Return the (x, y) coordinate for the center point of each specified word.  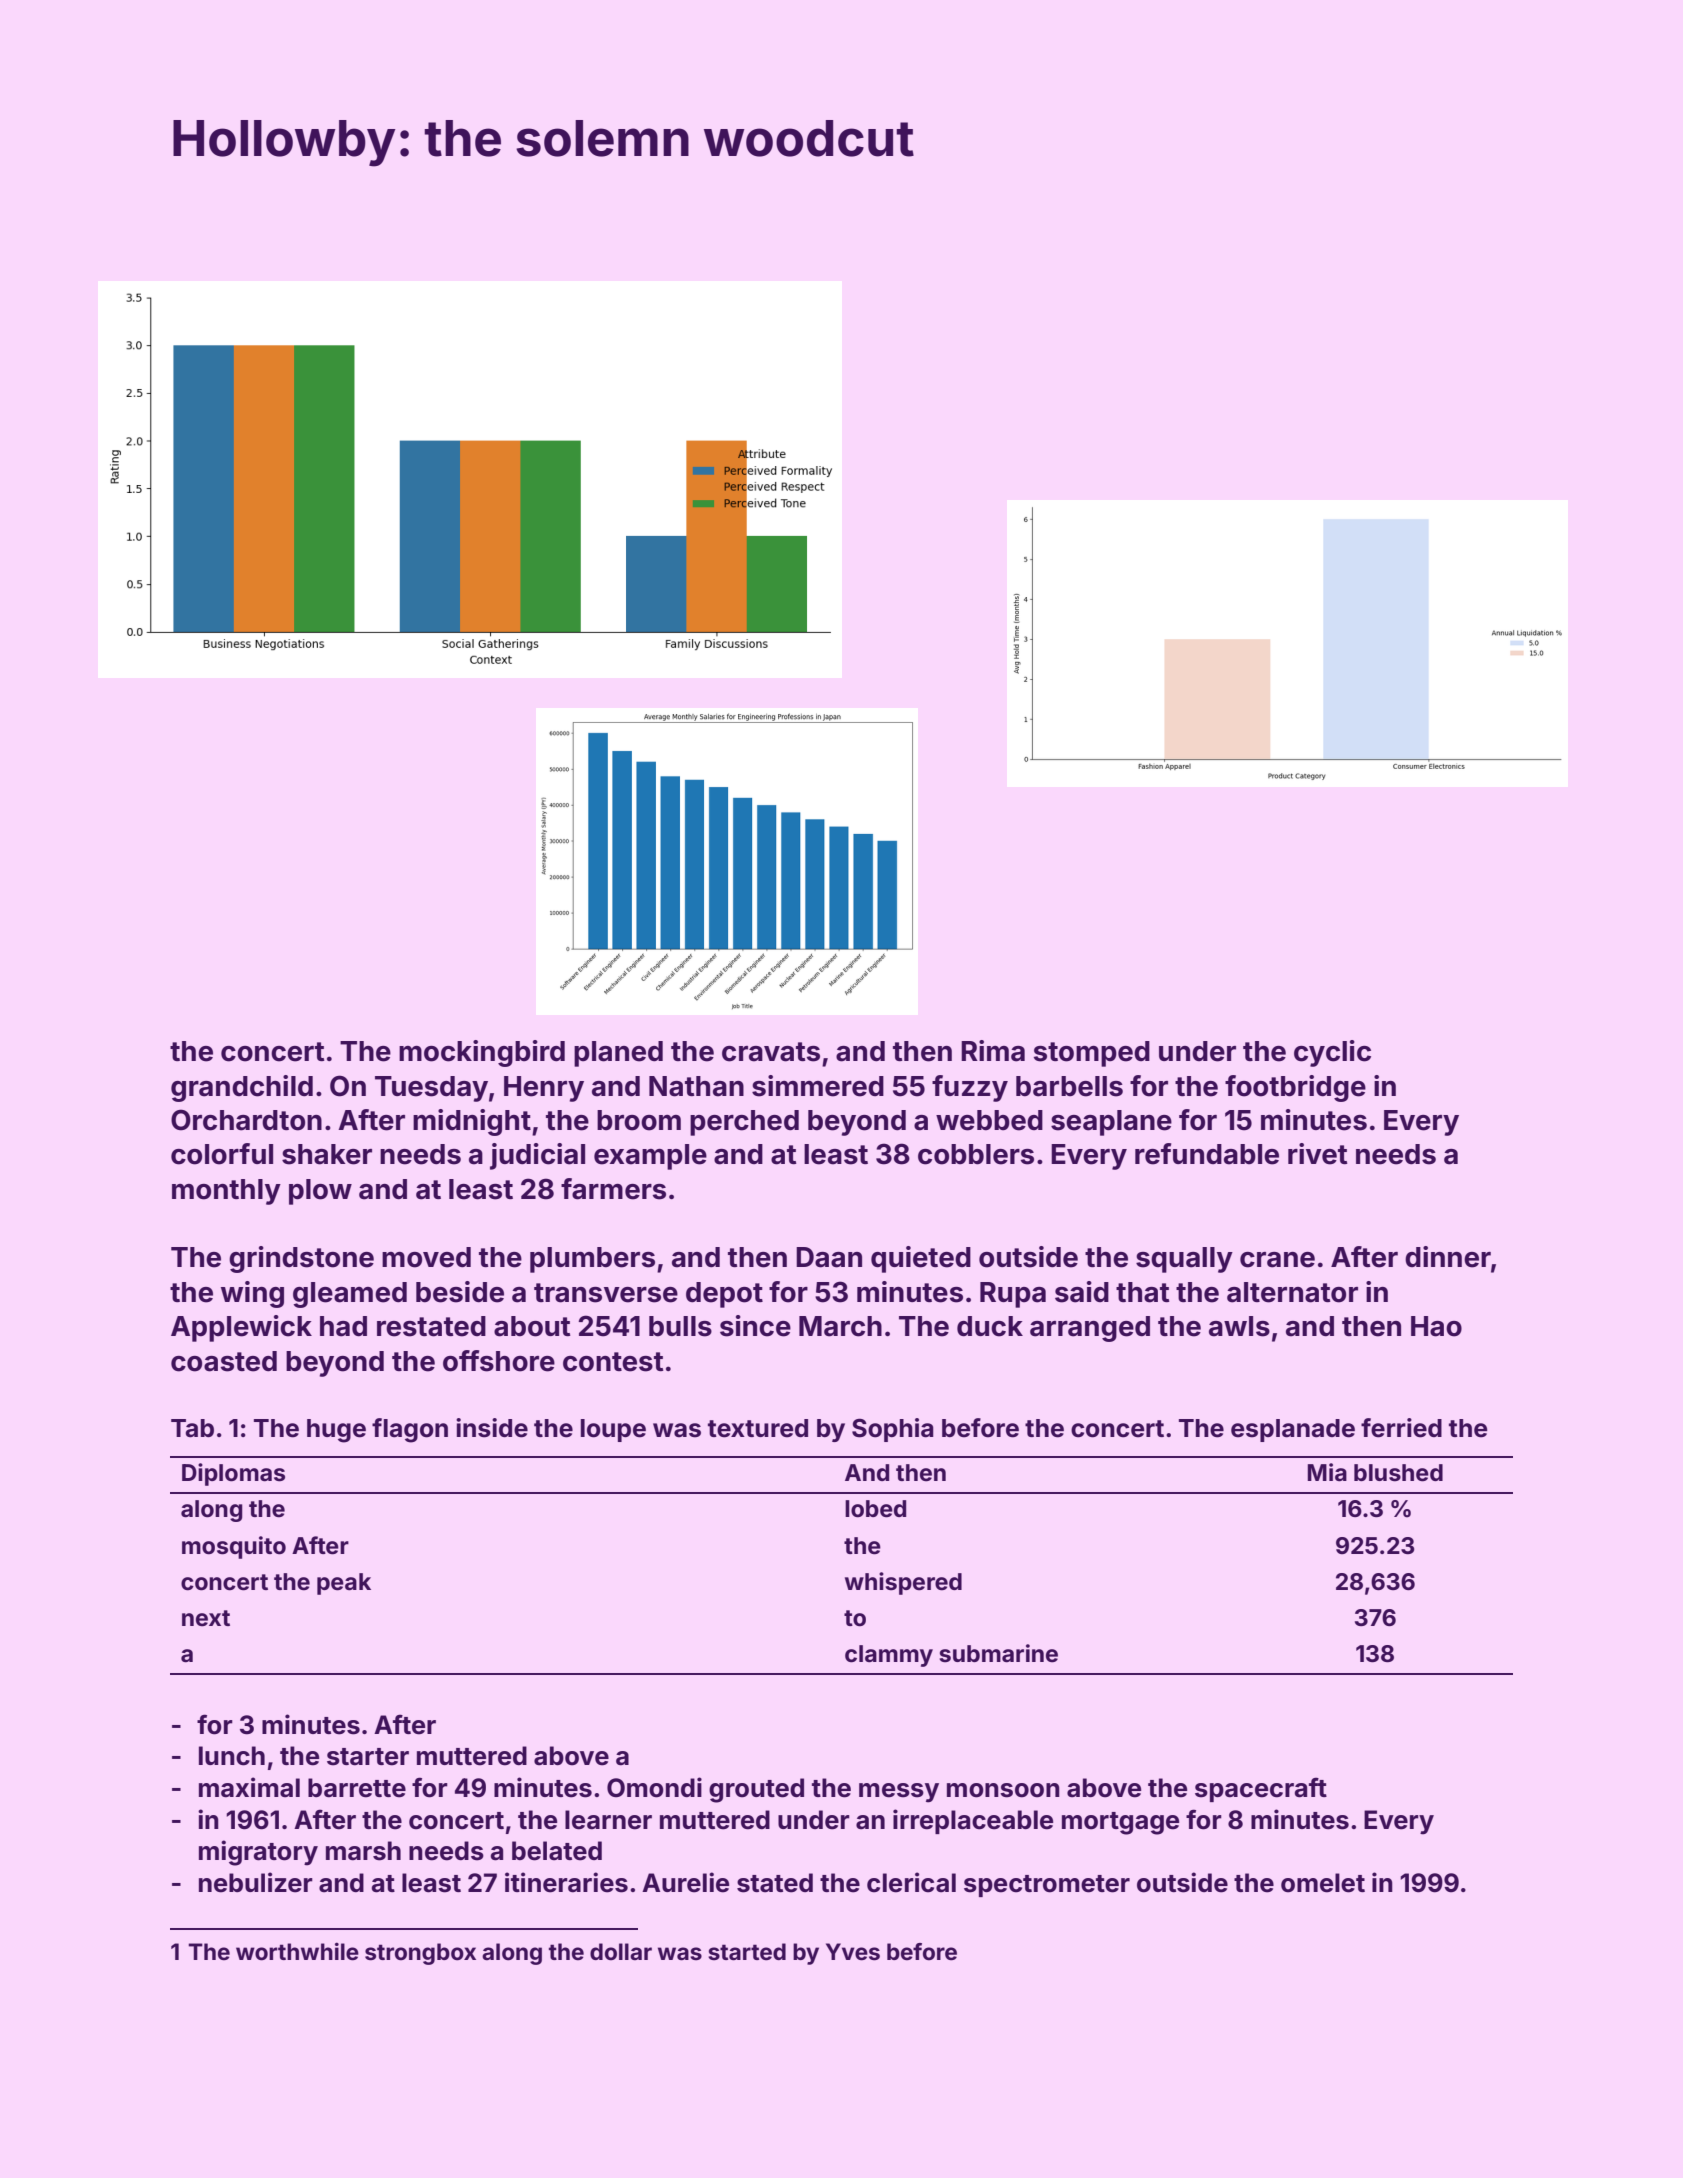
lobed (875, 1509)
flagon (410, 1430)
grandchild (242, 1088)
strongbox (420, 1954)
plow (320, 1192)
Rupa (1013, 1295)
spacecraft (1261, 1789)
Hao (1436, 1326)
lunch (232, 1756)
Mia (1327, 1472)
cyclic (1332, 1053)
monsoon (1003, 1790)
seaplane (1111, 1123)
